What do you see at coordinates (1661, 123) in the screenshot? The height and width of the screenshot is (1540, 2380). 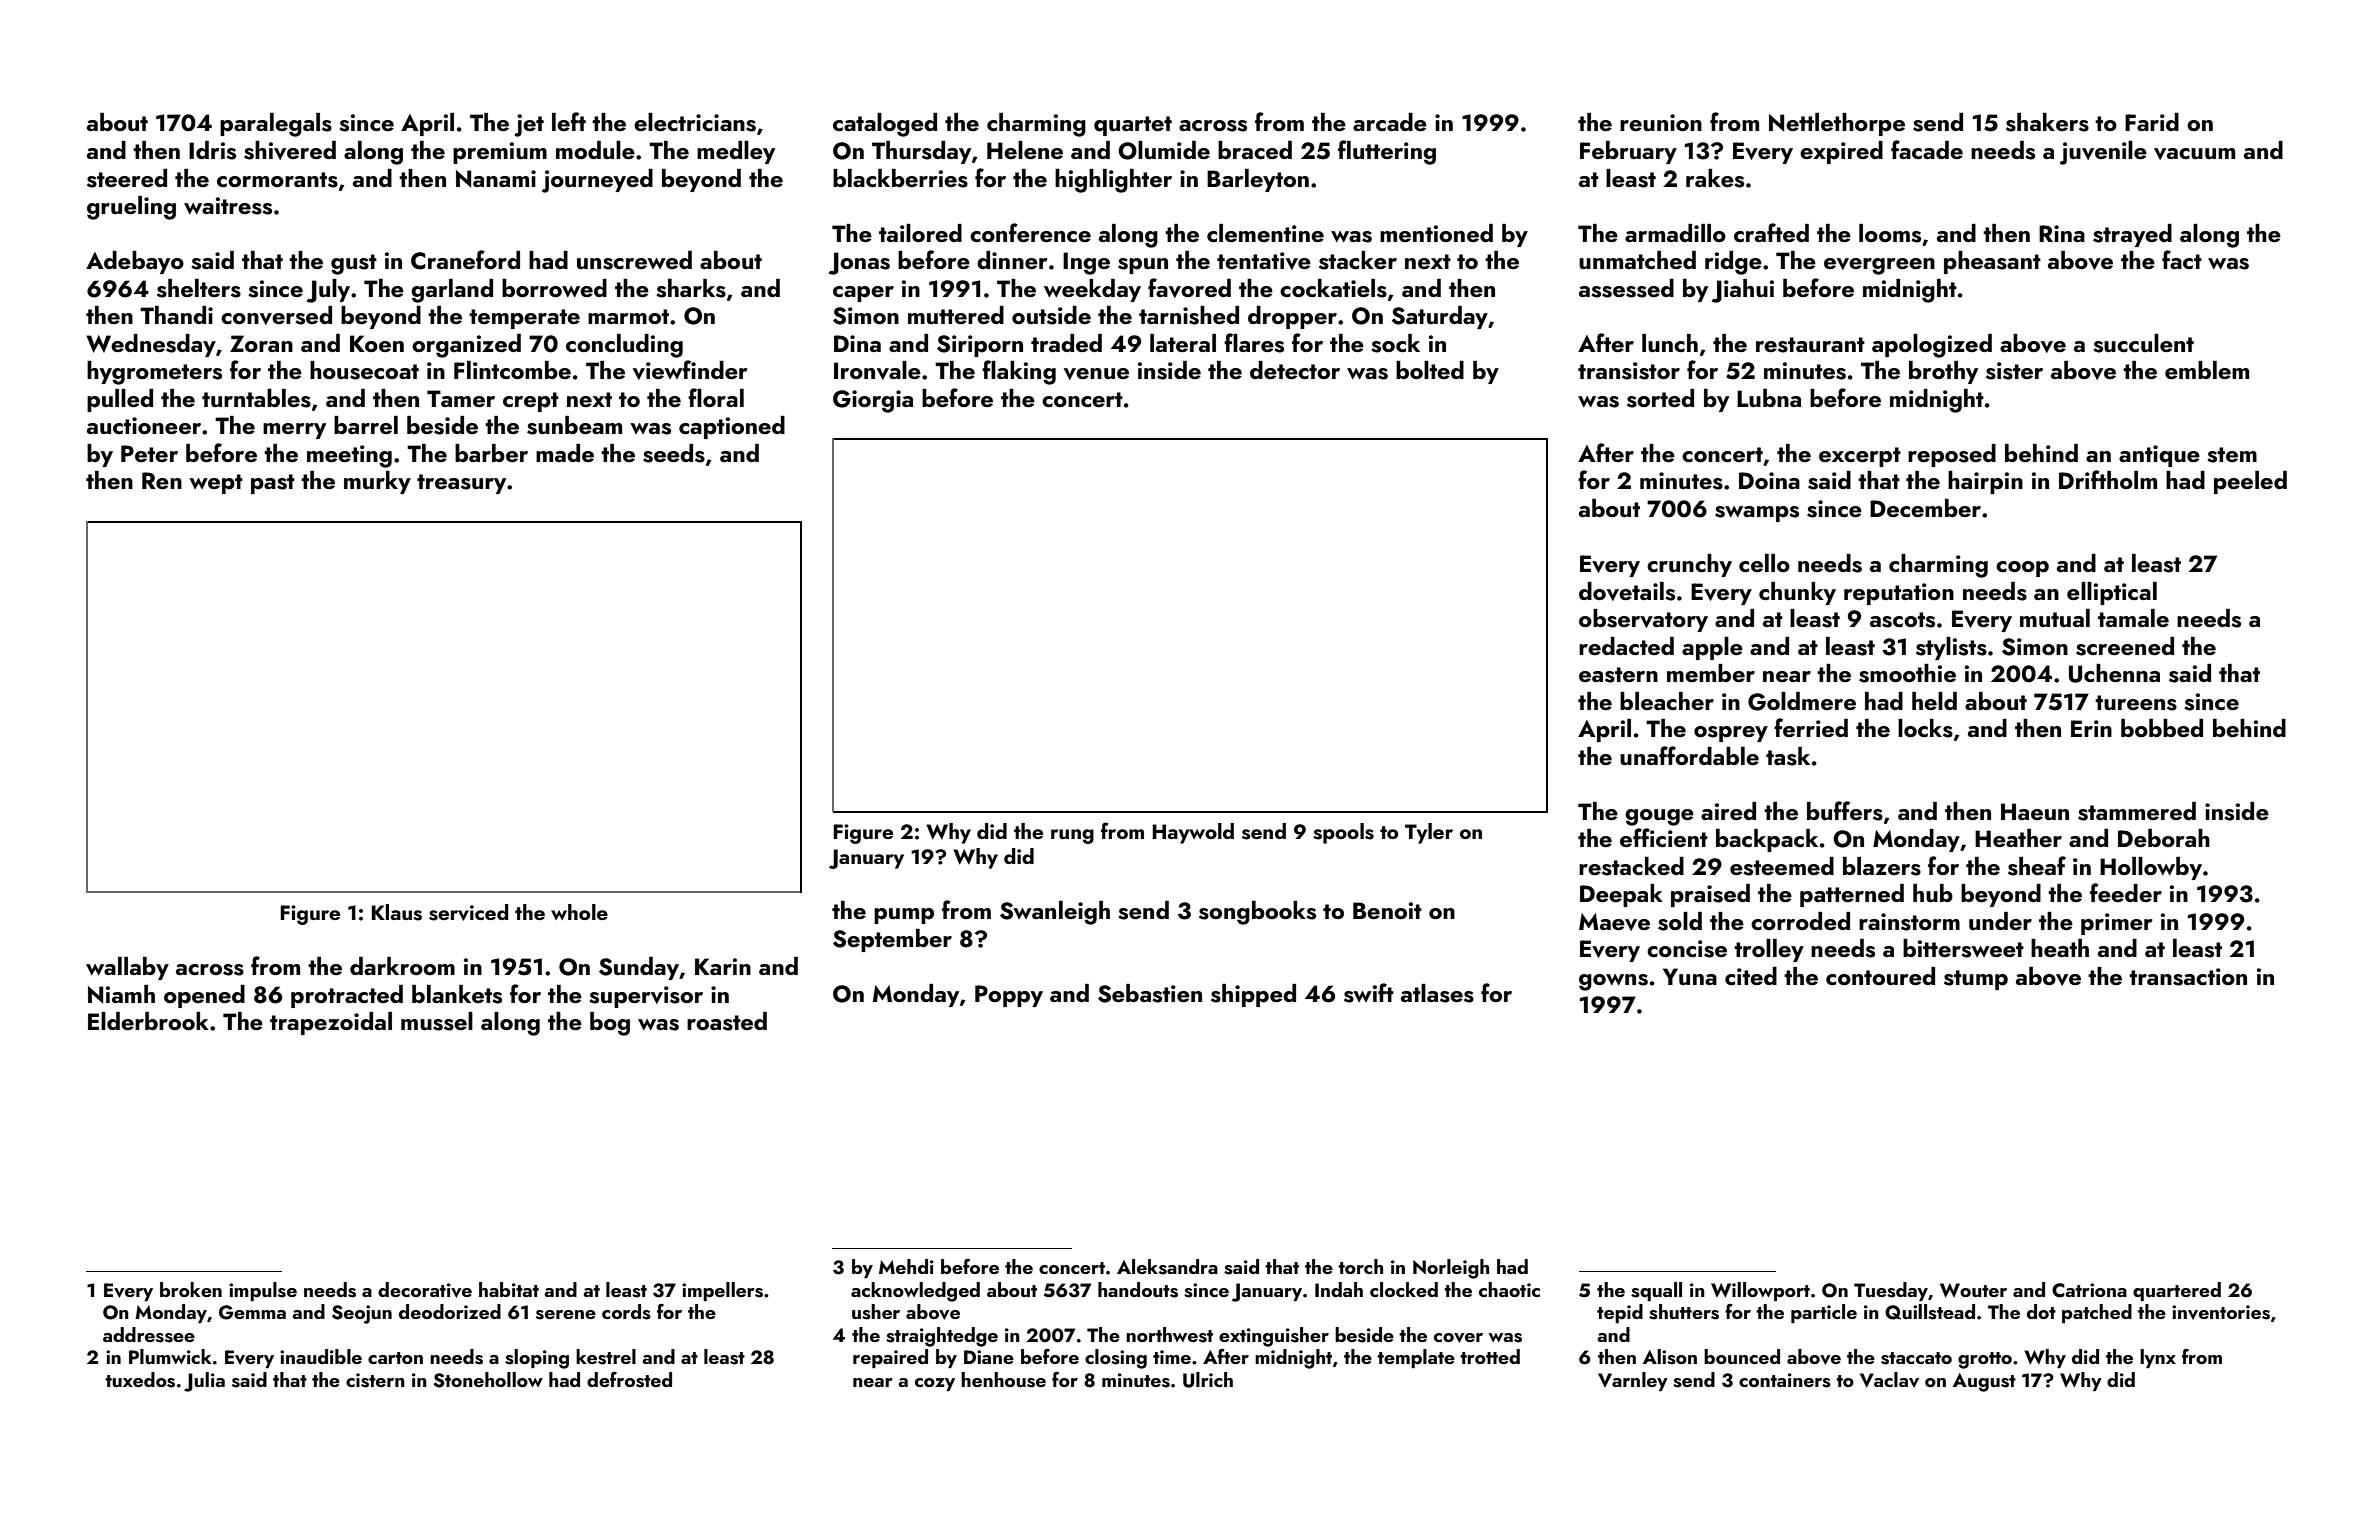 I see `reunion` at bounding box center [1661, 123].
